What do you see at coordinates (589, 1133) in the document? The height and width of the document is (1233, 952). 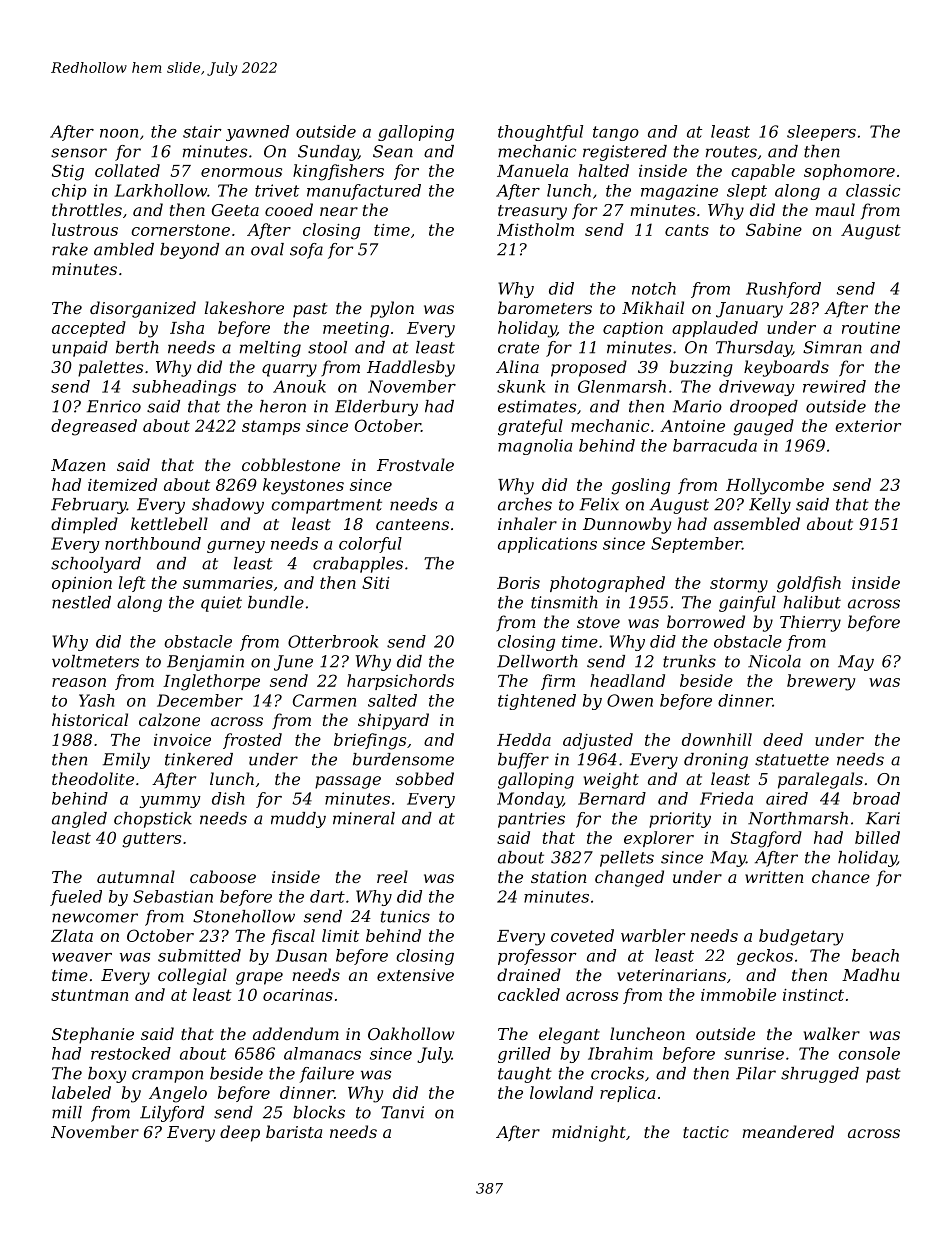 I see `midnight` at bounding box center [589, 1133].
